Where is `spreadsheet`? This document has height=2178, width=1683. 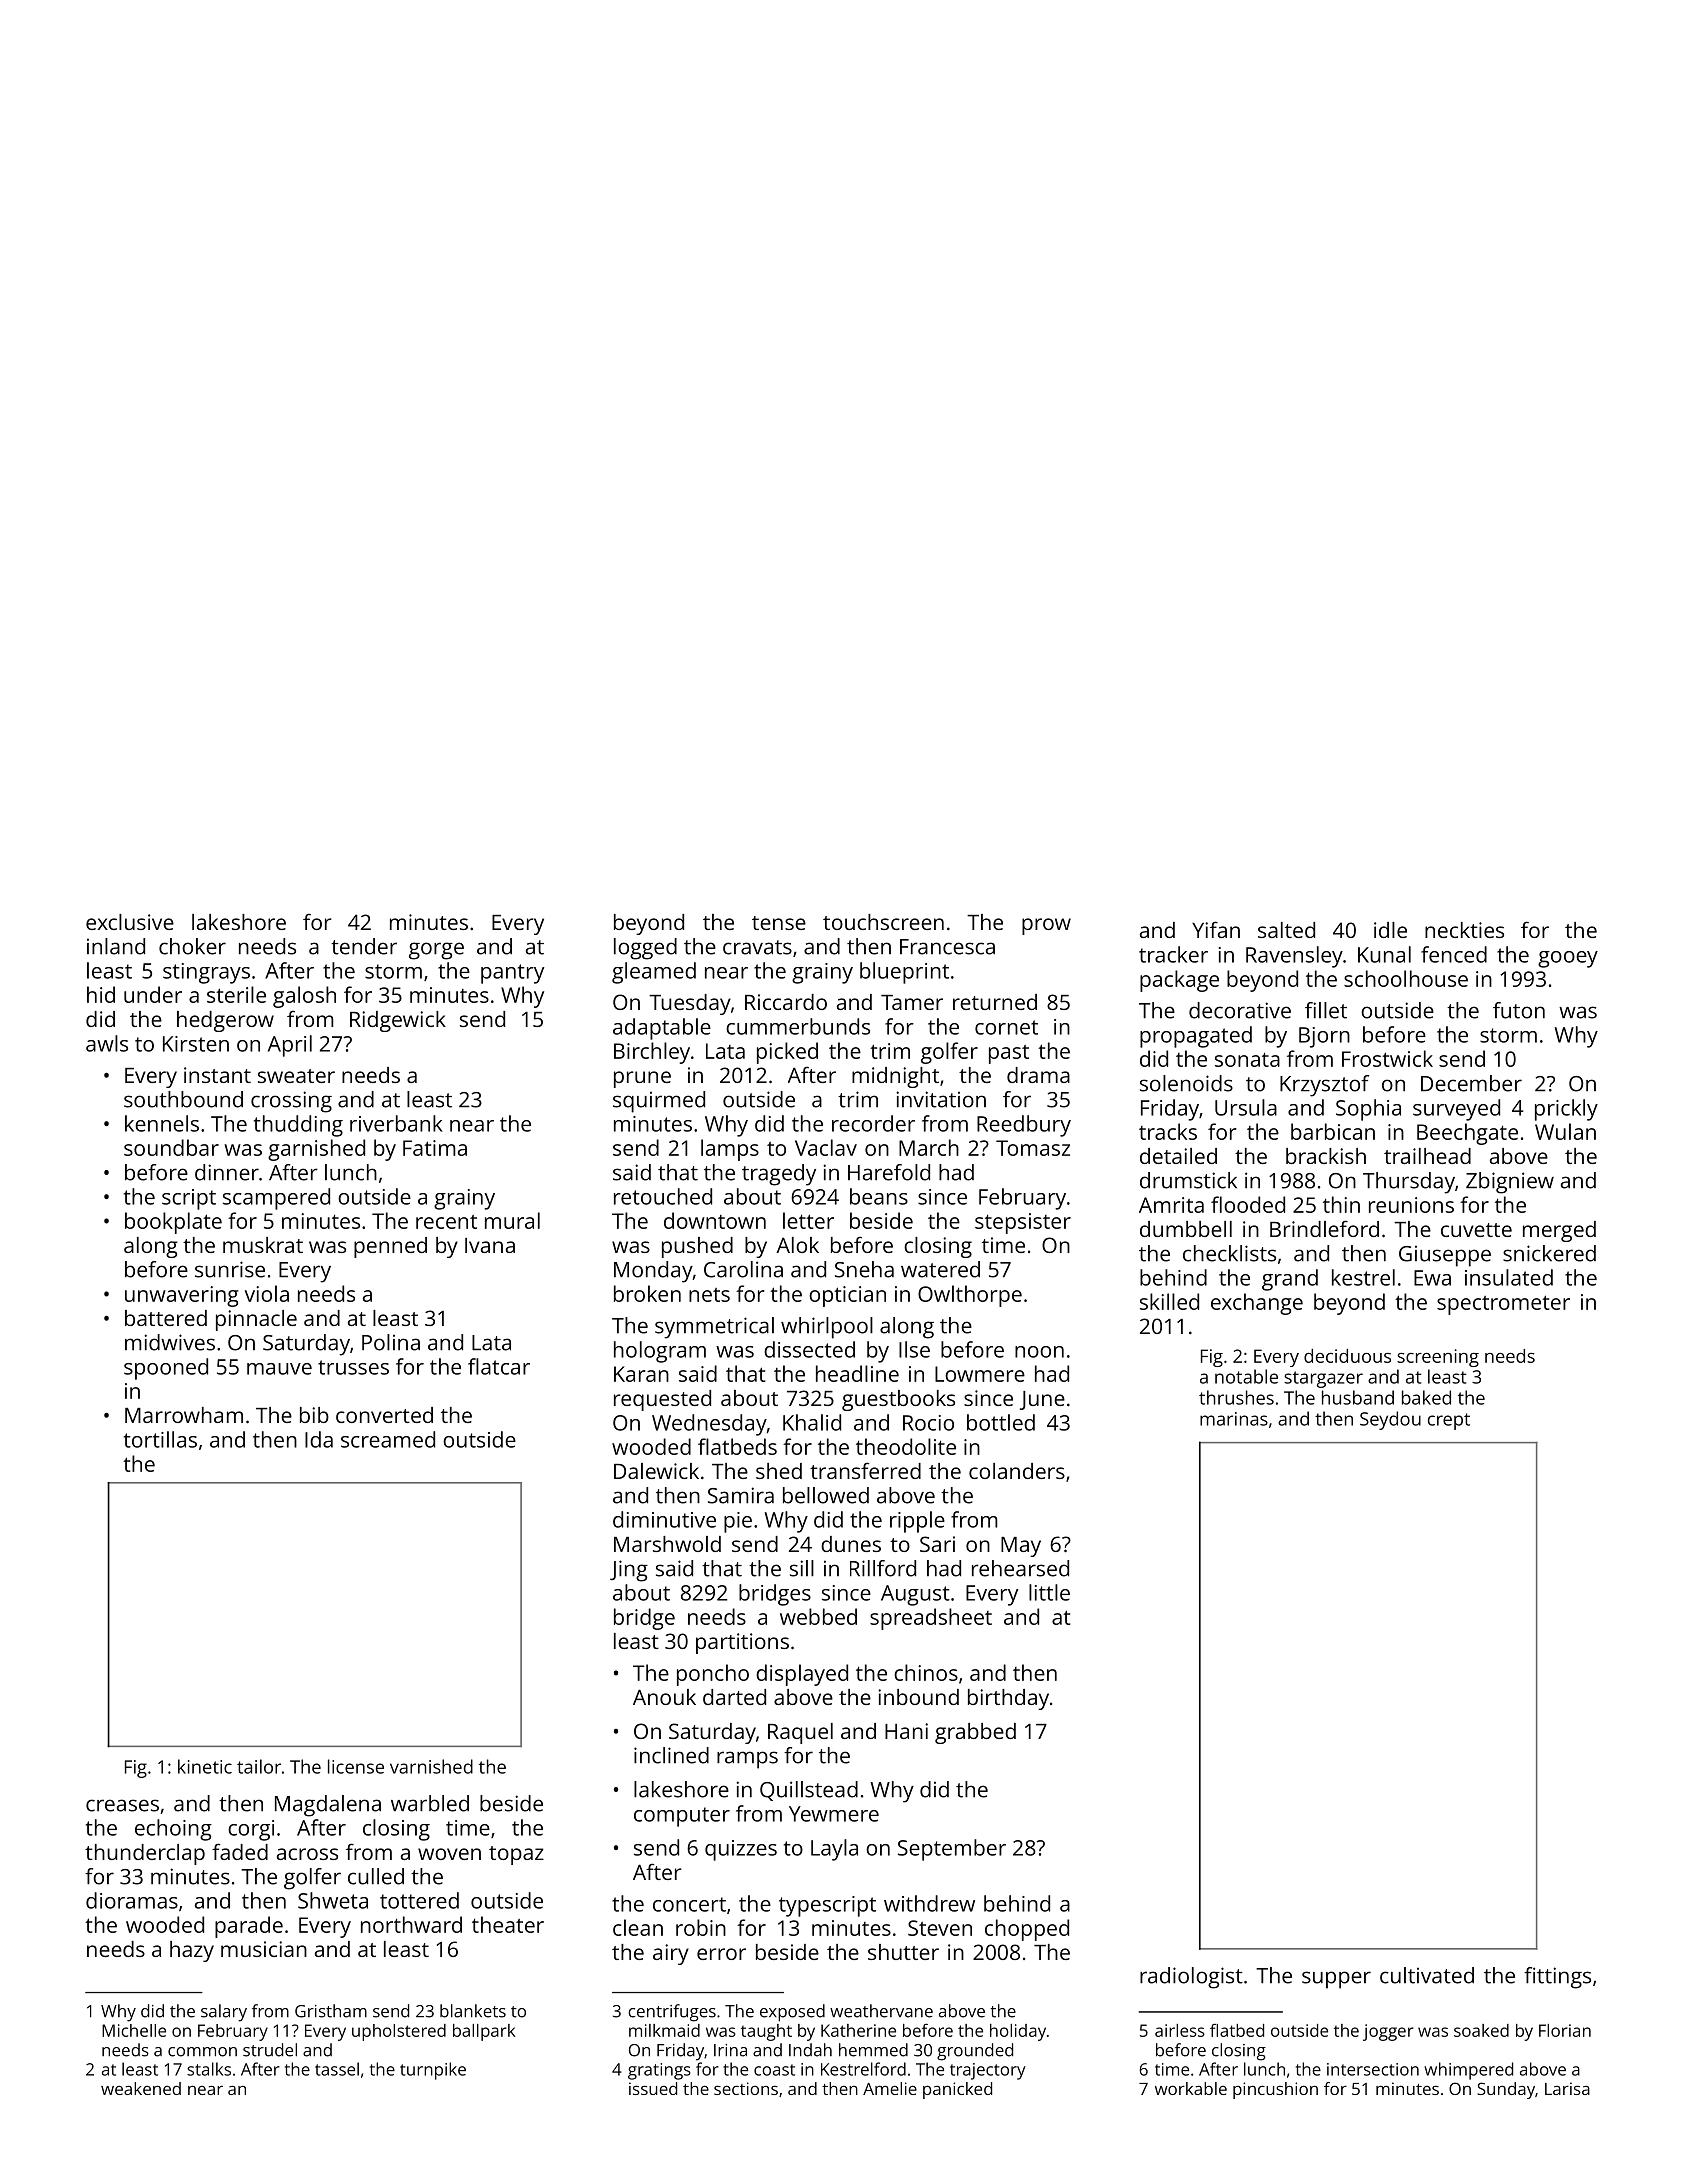 spreadsheet is located at coordinates (931, 1619).
